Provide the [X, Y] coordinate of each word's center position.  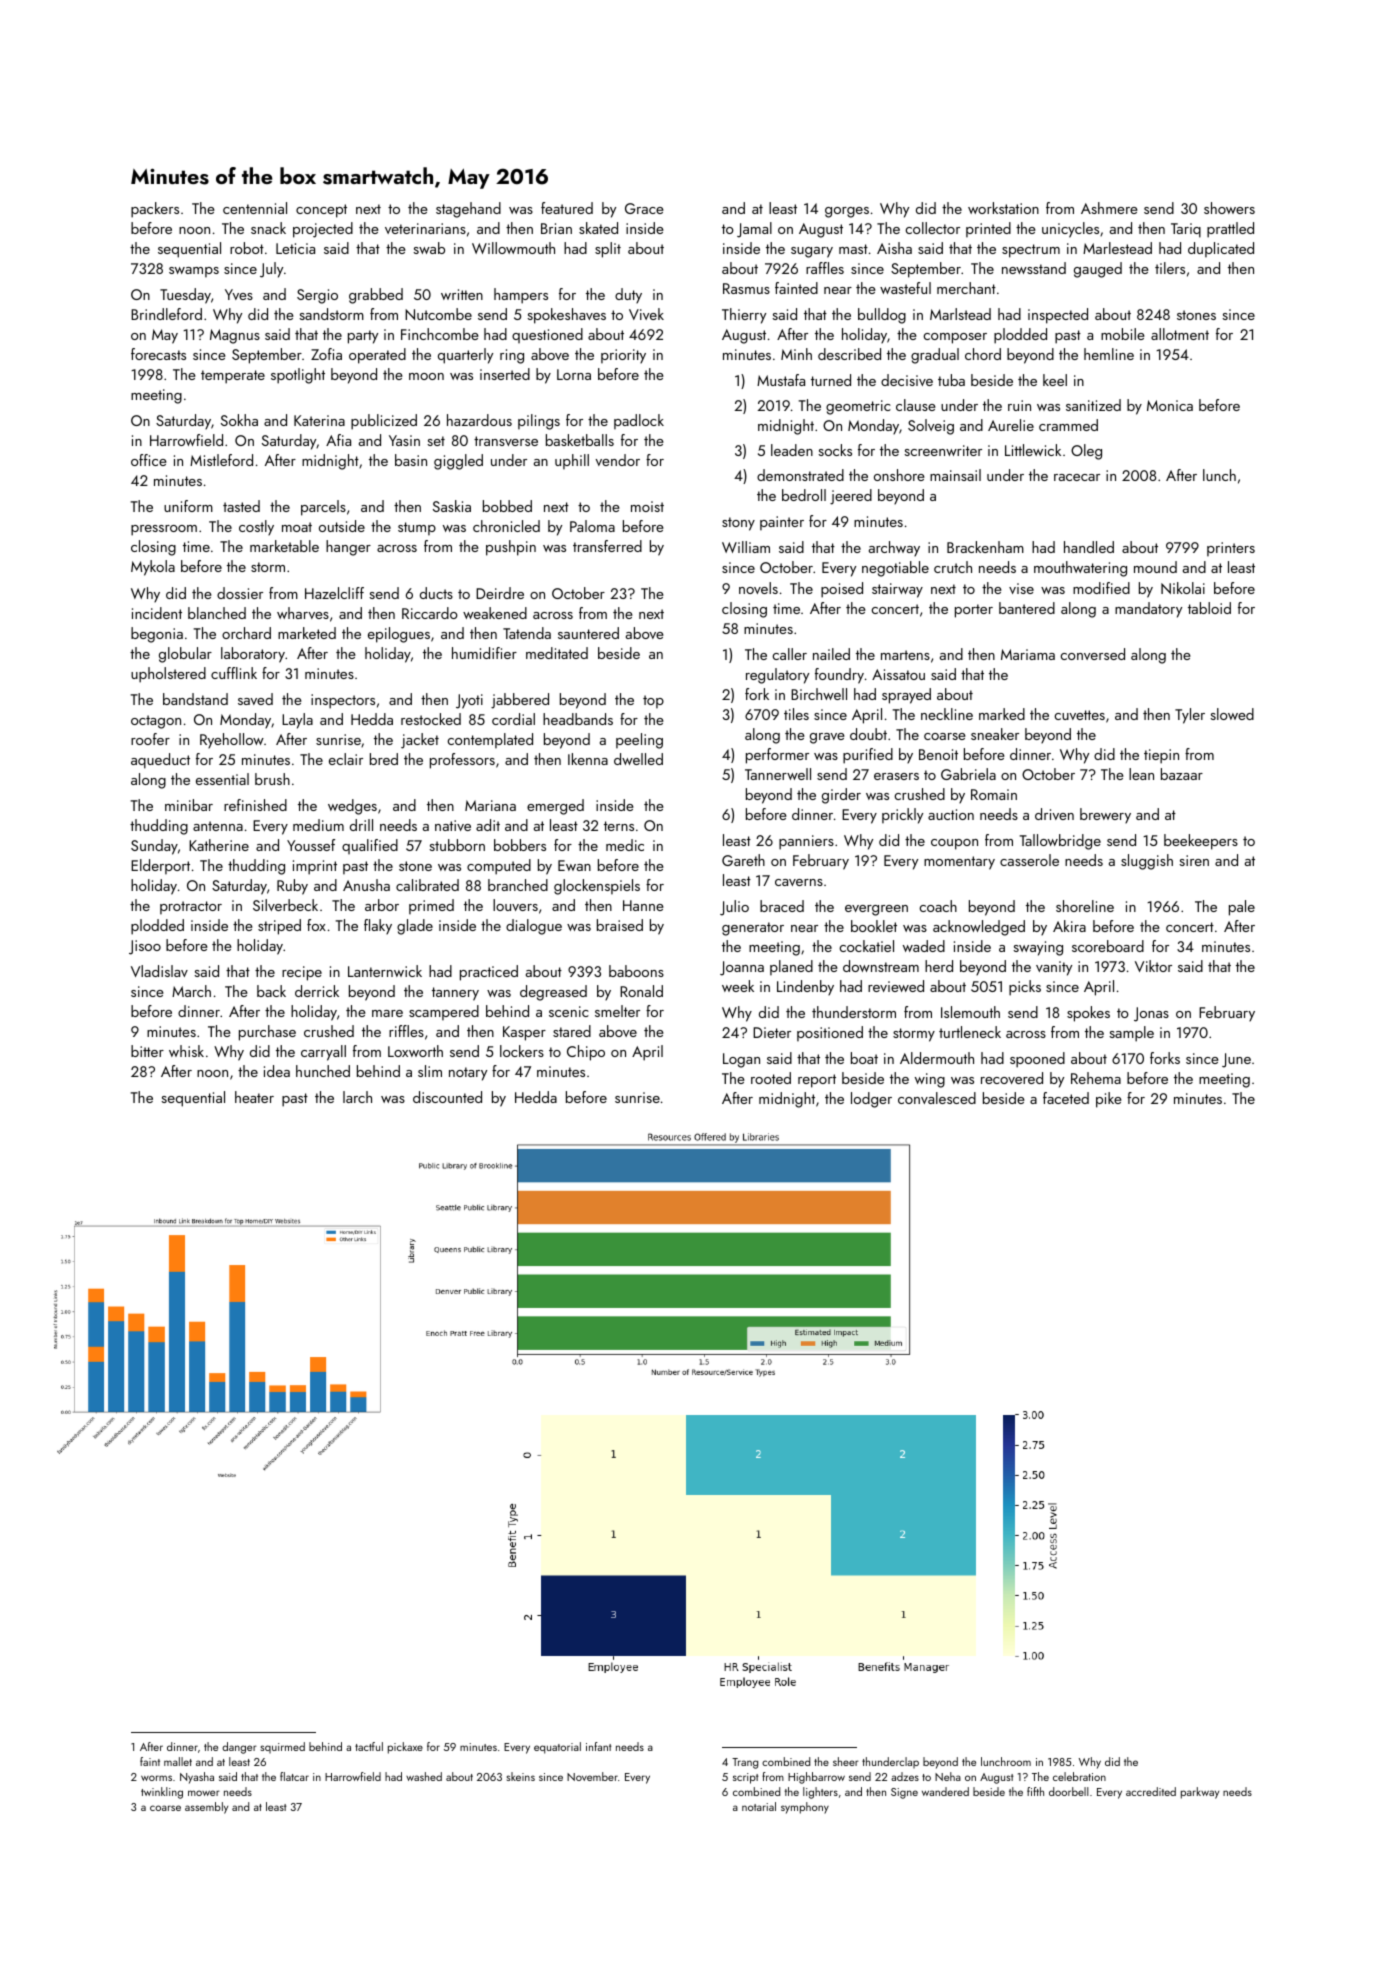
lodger [871, 1100]
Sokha [239, 420]
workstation [1003, 208]
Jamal [754, 230]
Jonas [1151, 1014]
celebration [1079, 1776]
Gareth [743, 860]
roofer [150, 739]
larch [357, 1097]
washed [424, 1776]
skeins [521, 1776]
